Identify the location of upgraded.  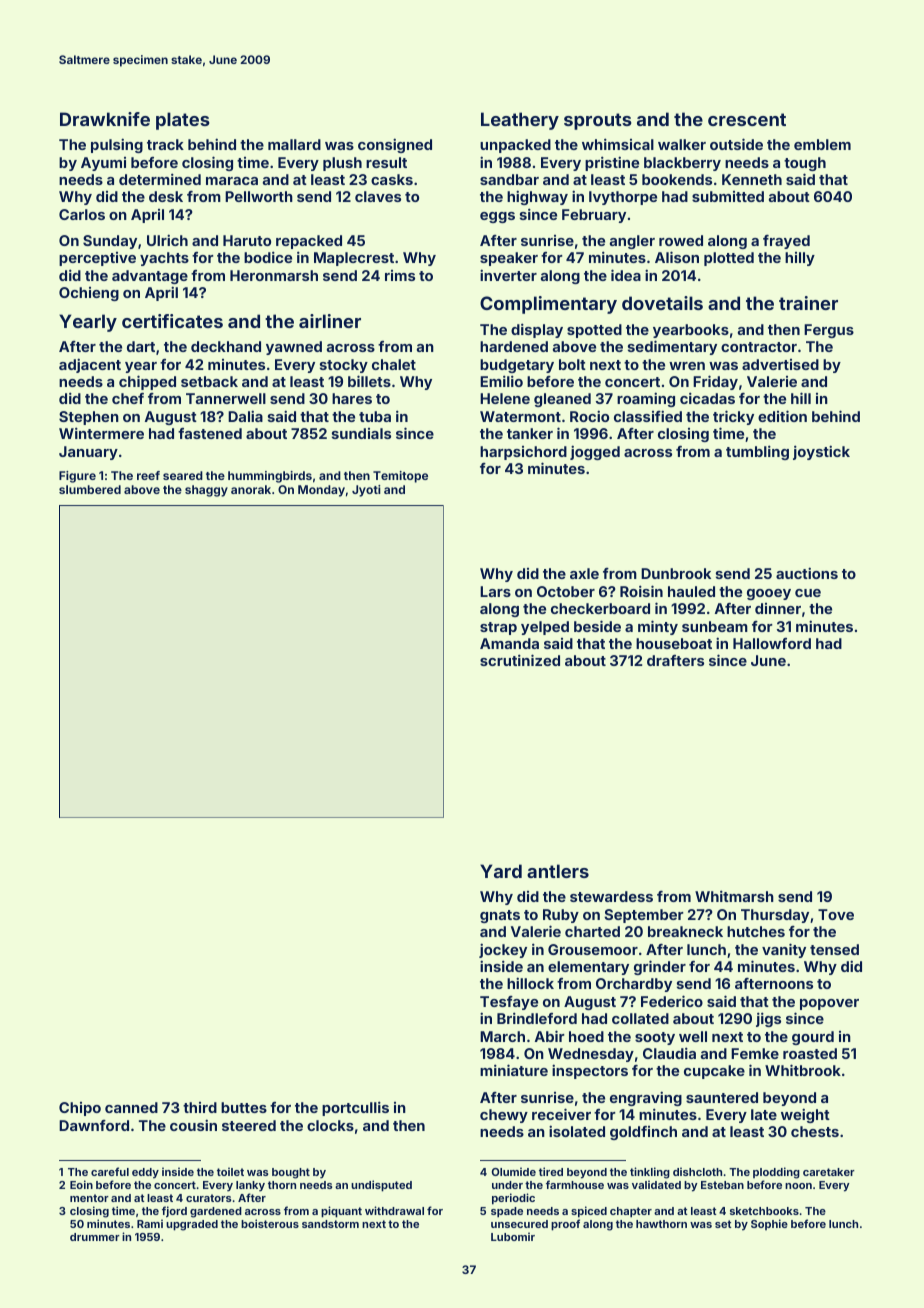
(192, 1225).
